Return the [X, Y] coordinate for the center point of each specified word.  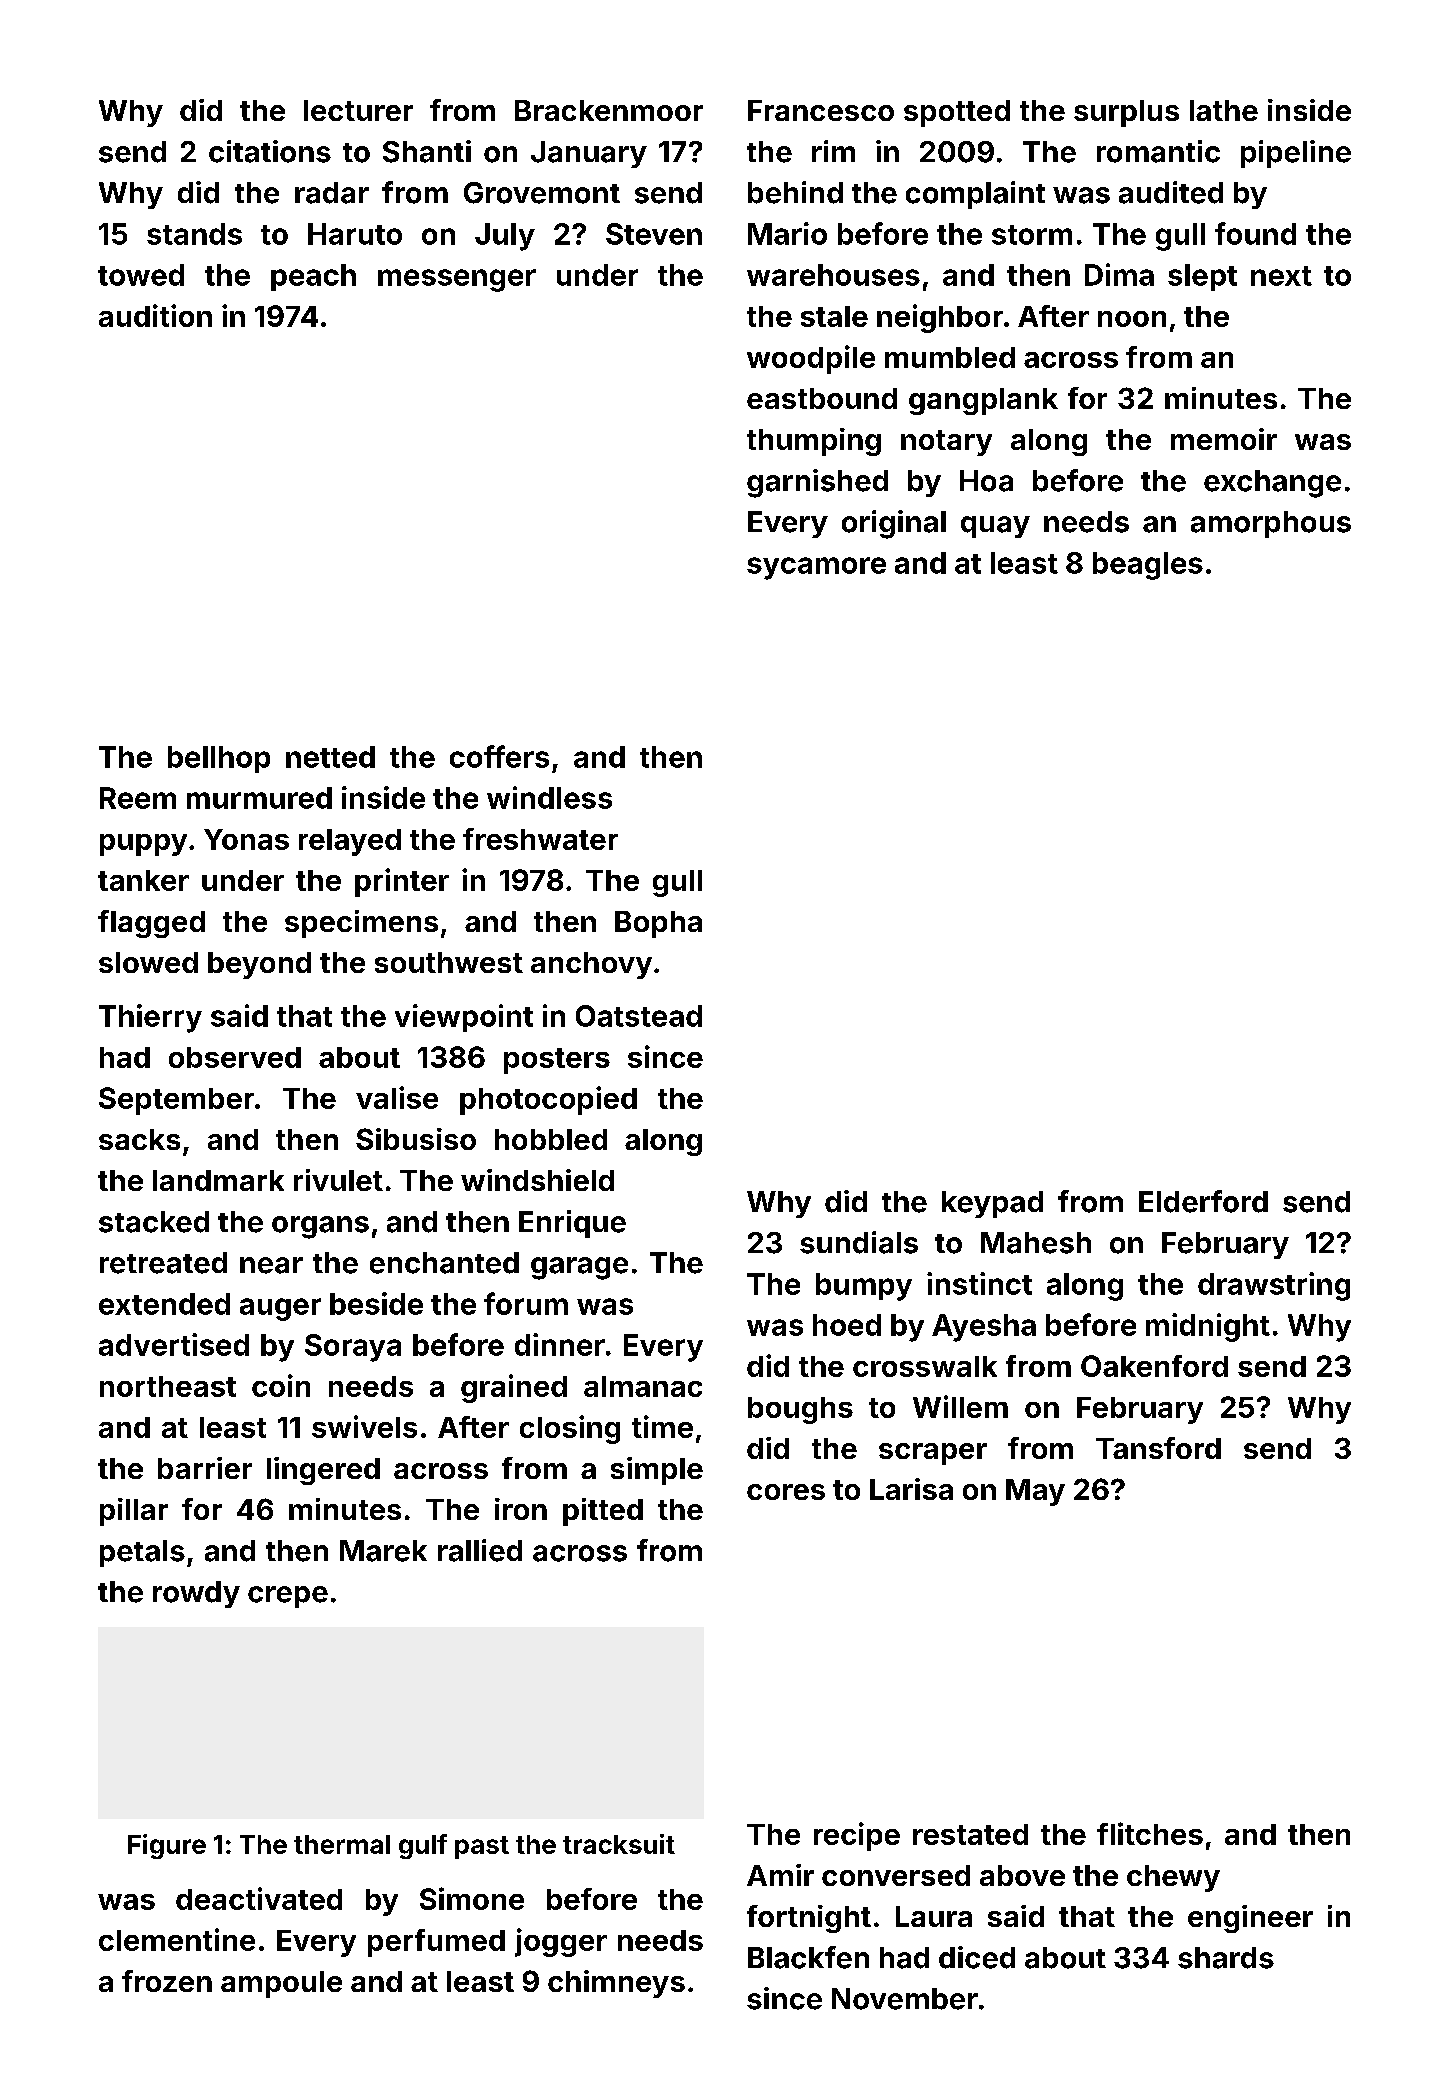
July [505, 237]
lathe [1224, 110]
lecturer [358, 110]
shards [1226, 1958]
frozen [167, 1981]
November [905, 1999]
